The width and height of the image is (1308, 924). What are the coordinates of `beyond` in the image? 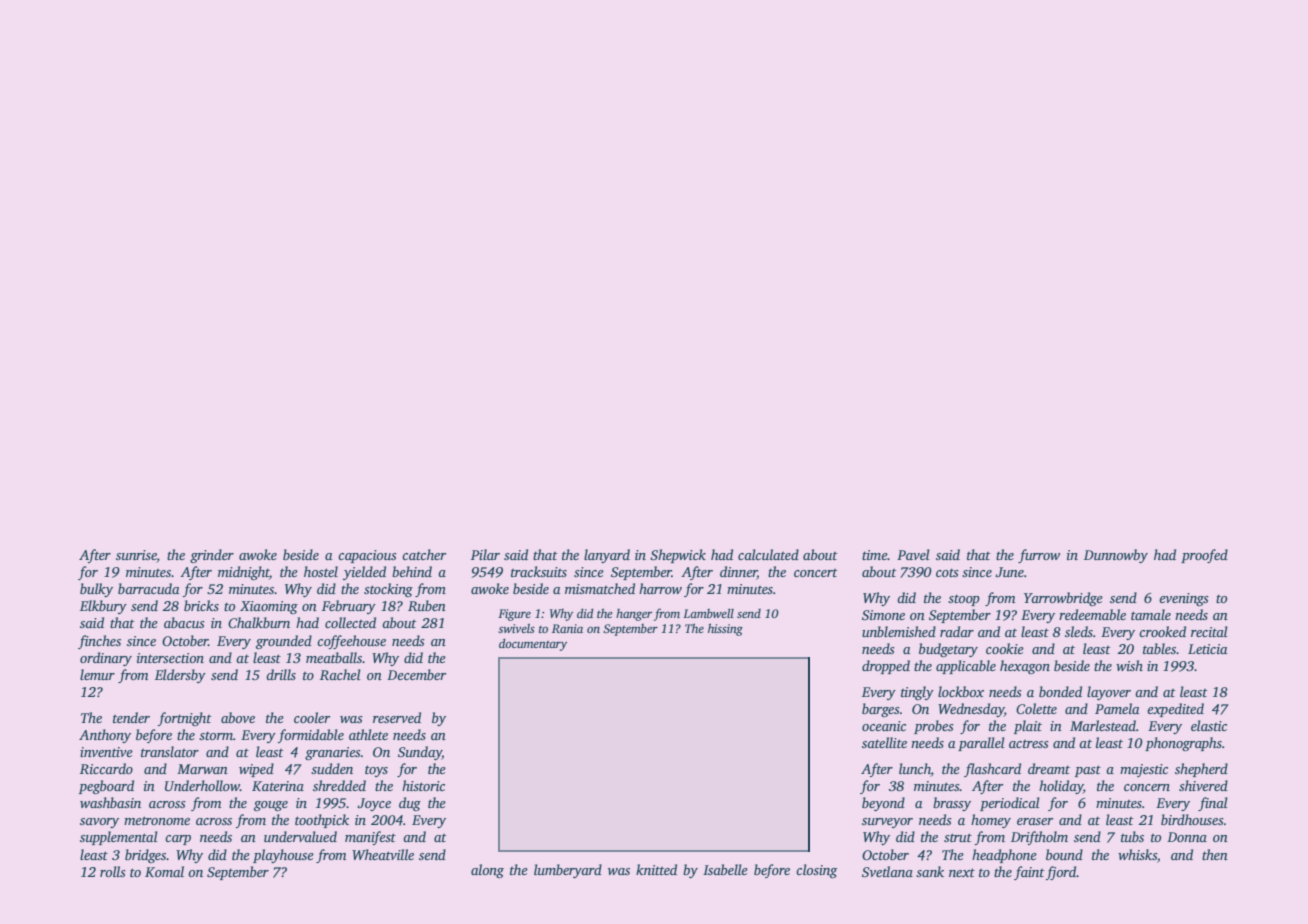 It's located at (883, 804).
